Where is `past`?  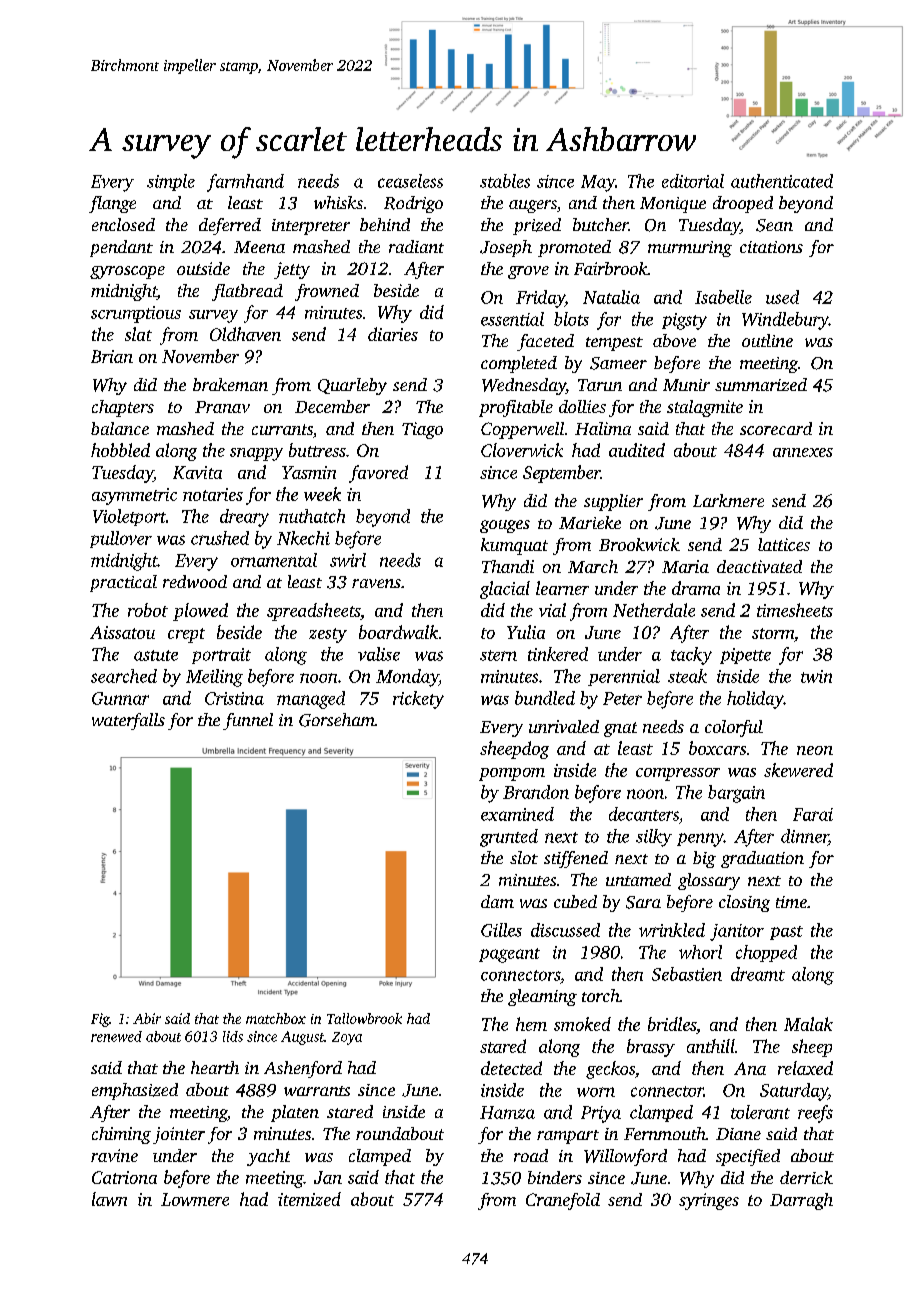 past is located at coordinates (786, 933).
